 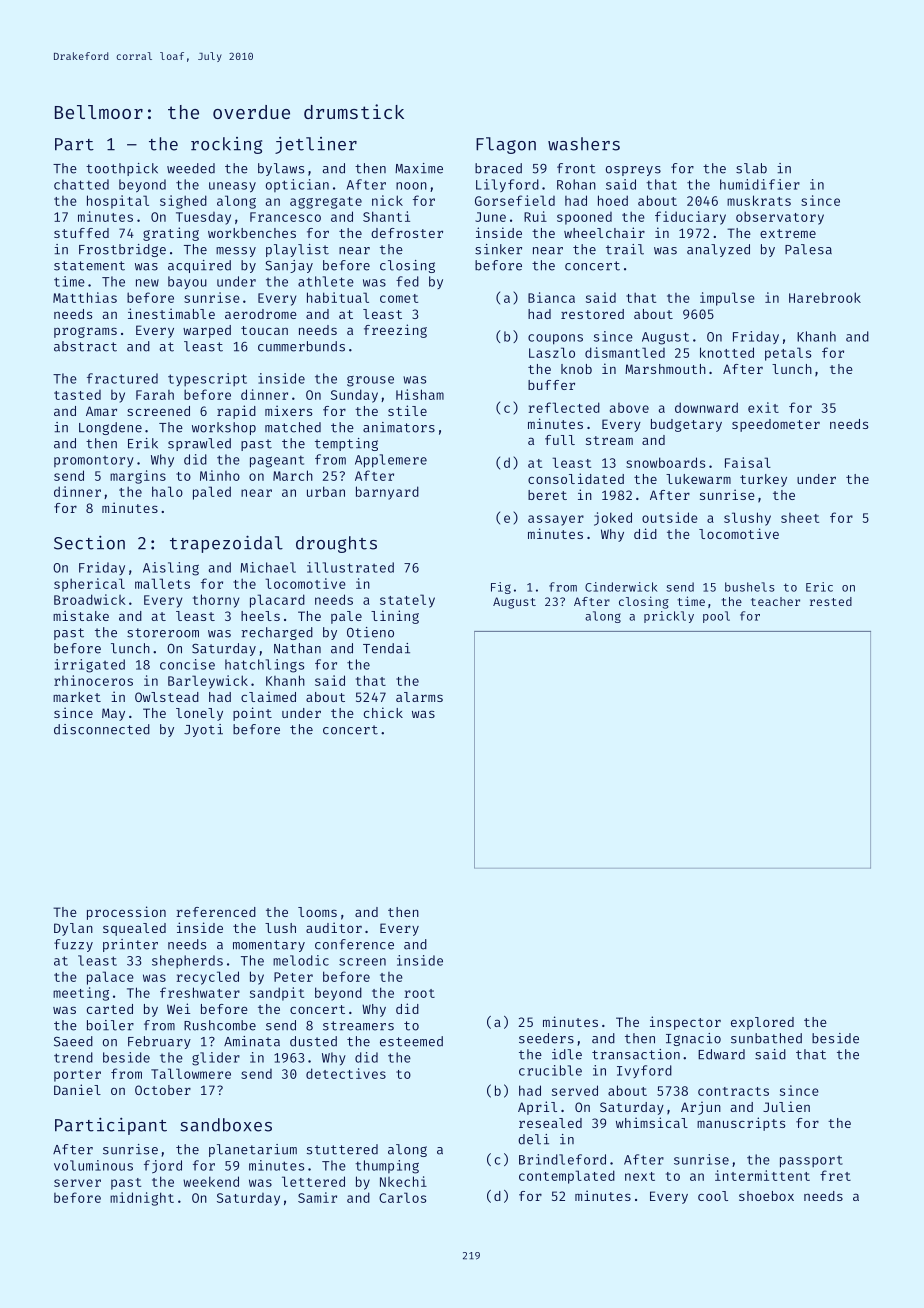 What do you see at coordinates (354, 396) in the screenshot?
I see `Sunday` at bounding box center [354, 396].
